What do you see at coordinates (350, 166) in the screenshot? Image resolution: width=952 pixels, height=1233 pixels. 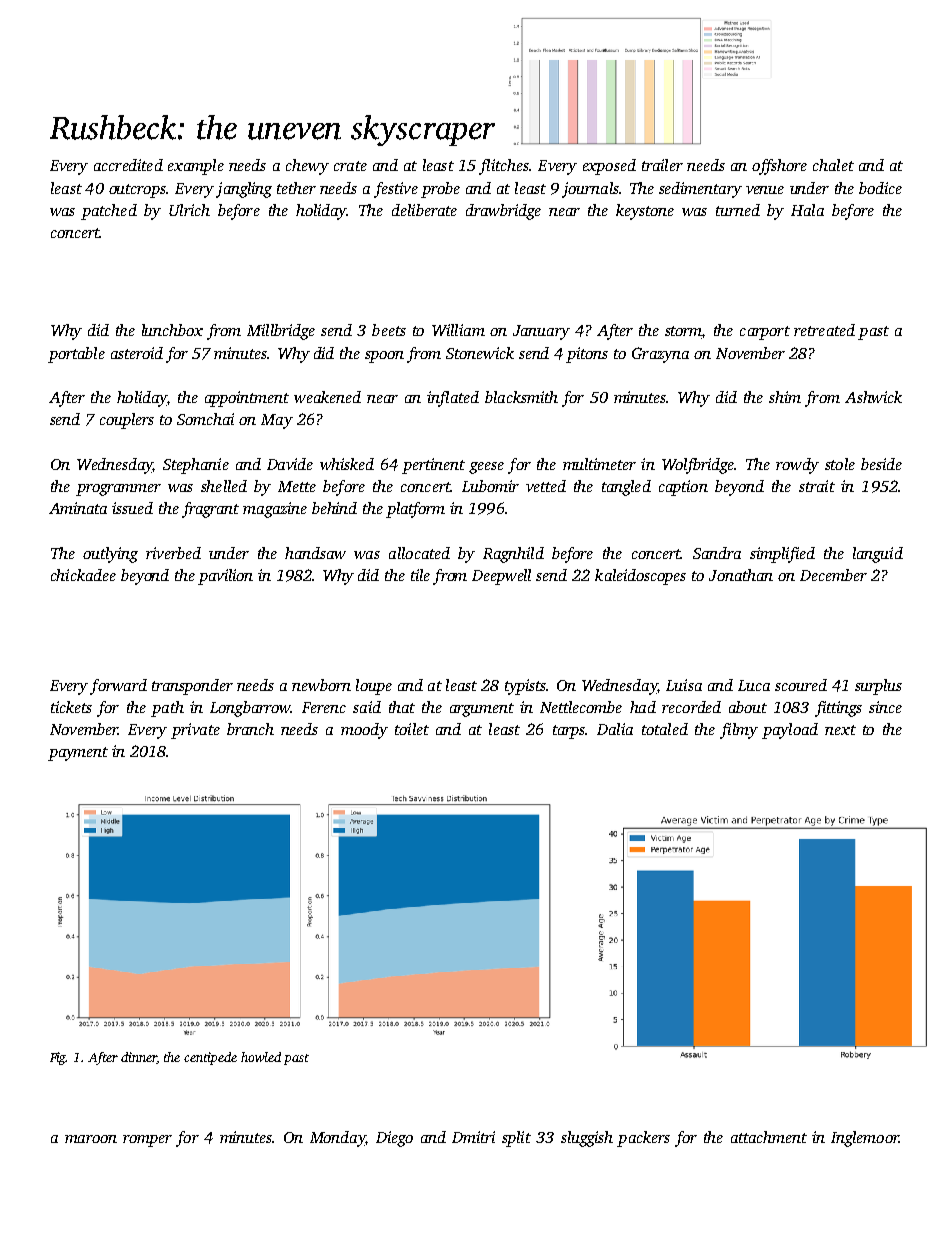 I see `crate` at bounding box center [350, 166].
